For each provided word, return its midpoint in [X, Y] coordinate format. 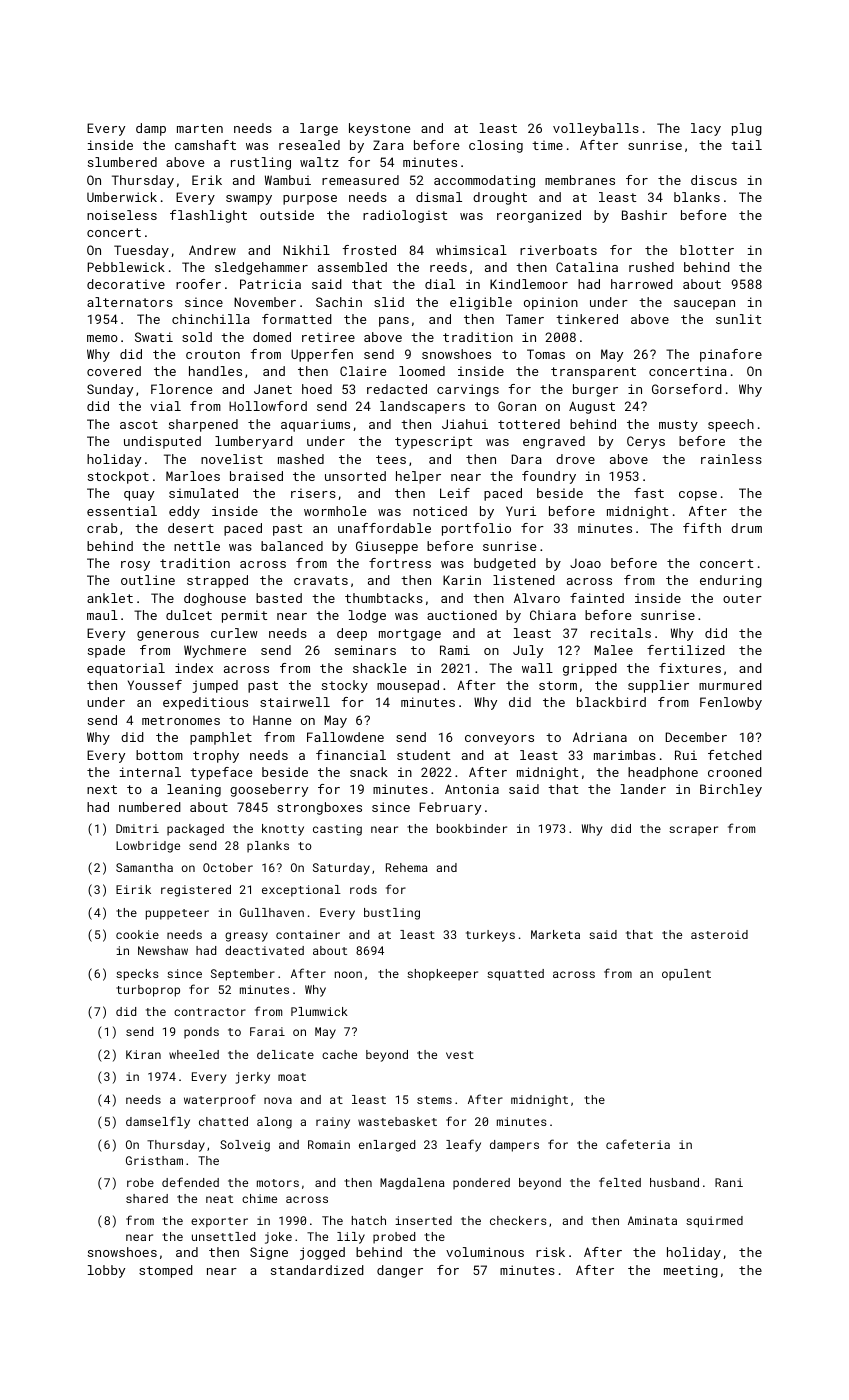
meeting [691, 1271]
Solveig [245, 1146]
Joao [585, 563]
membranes [580, 180]
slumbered [122, 162]
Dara [527, 459]
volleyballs [596, 129]
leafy [463, 1145]
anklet [110, 598]
